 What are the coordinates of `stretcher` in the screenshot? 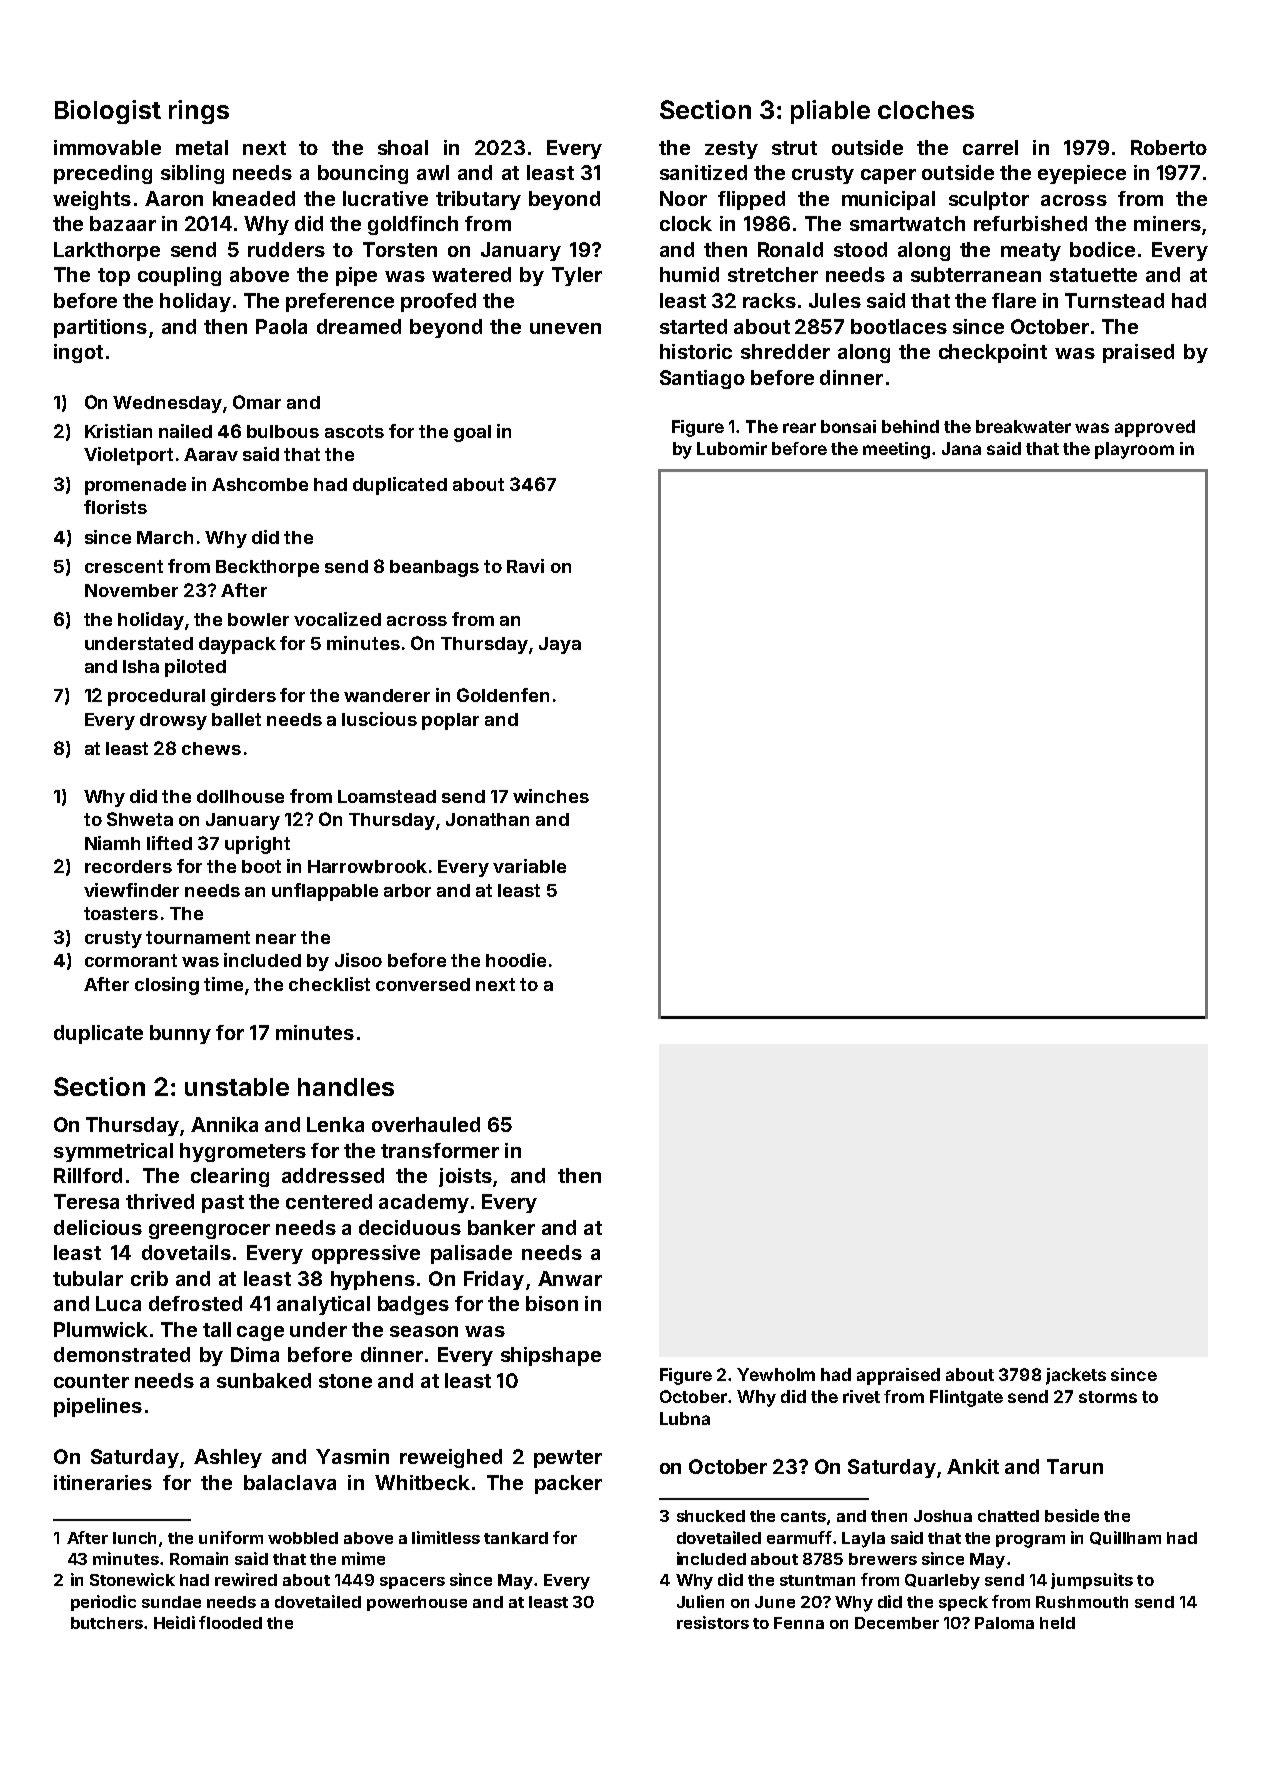 It's located at (773, 274).
